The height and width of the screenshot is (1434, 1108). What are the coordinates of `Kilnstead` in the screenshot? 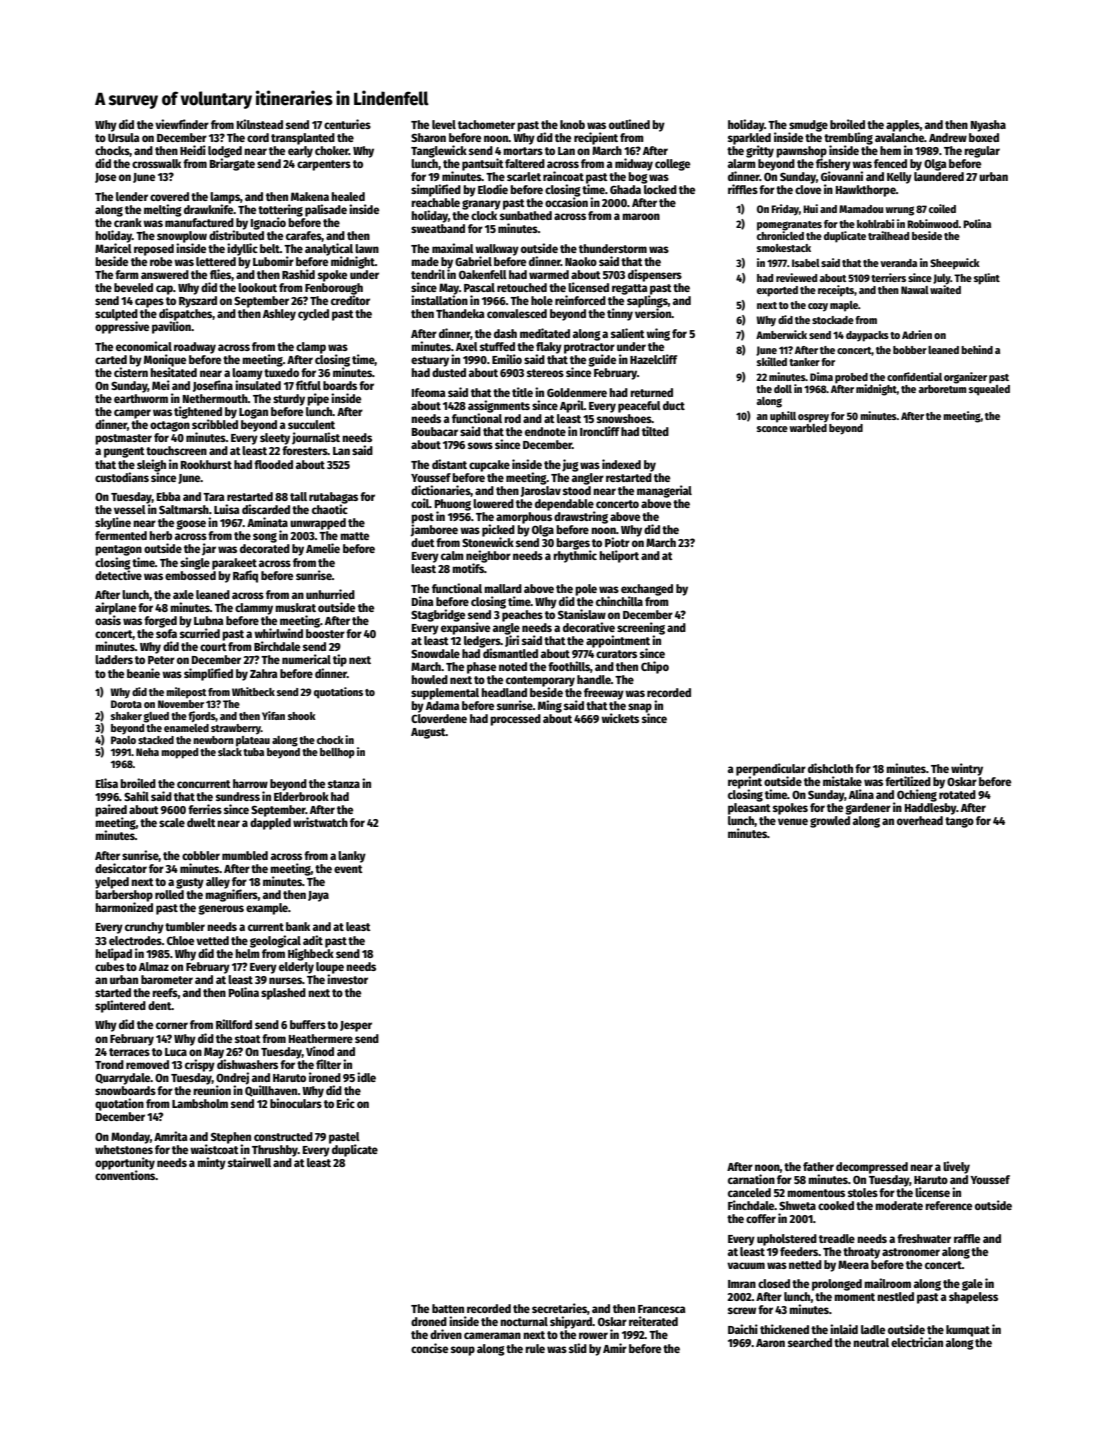 It's located at (260, 124).
